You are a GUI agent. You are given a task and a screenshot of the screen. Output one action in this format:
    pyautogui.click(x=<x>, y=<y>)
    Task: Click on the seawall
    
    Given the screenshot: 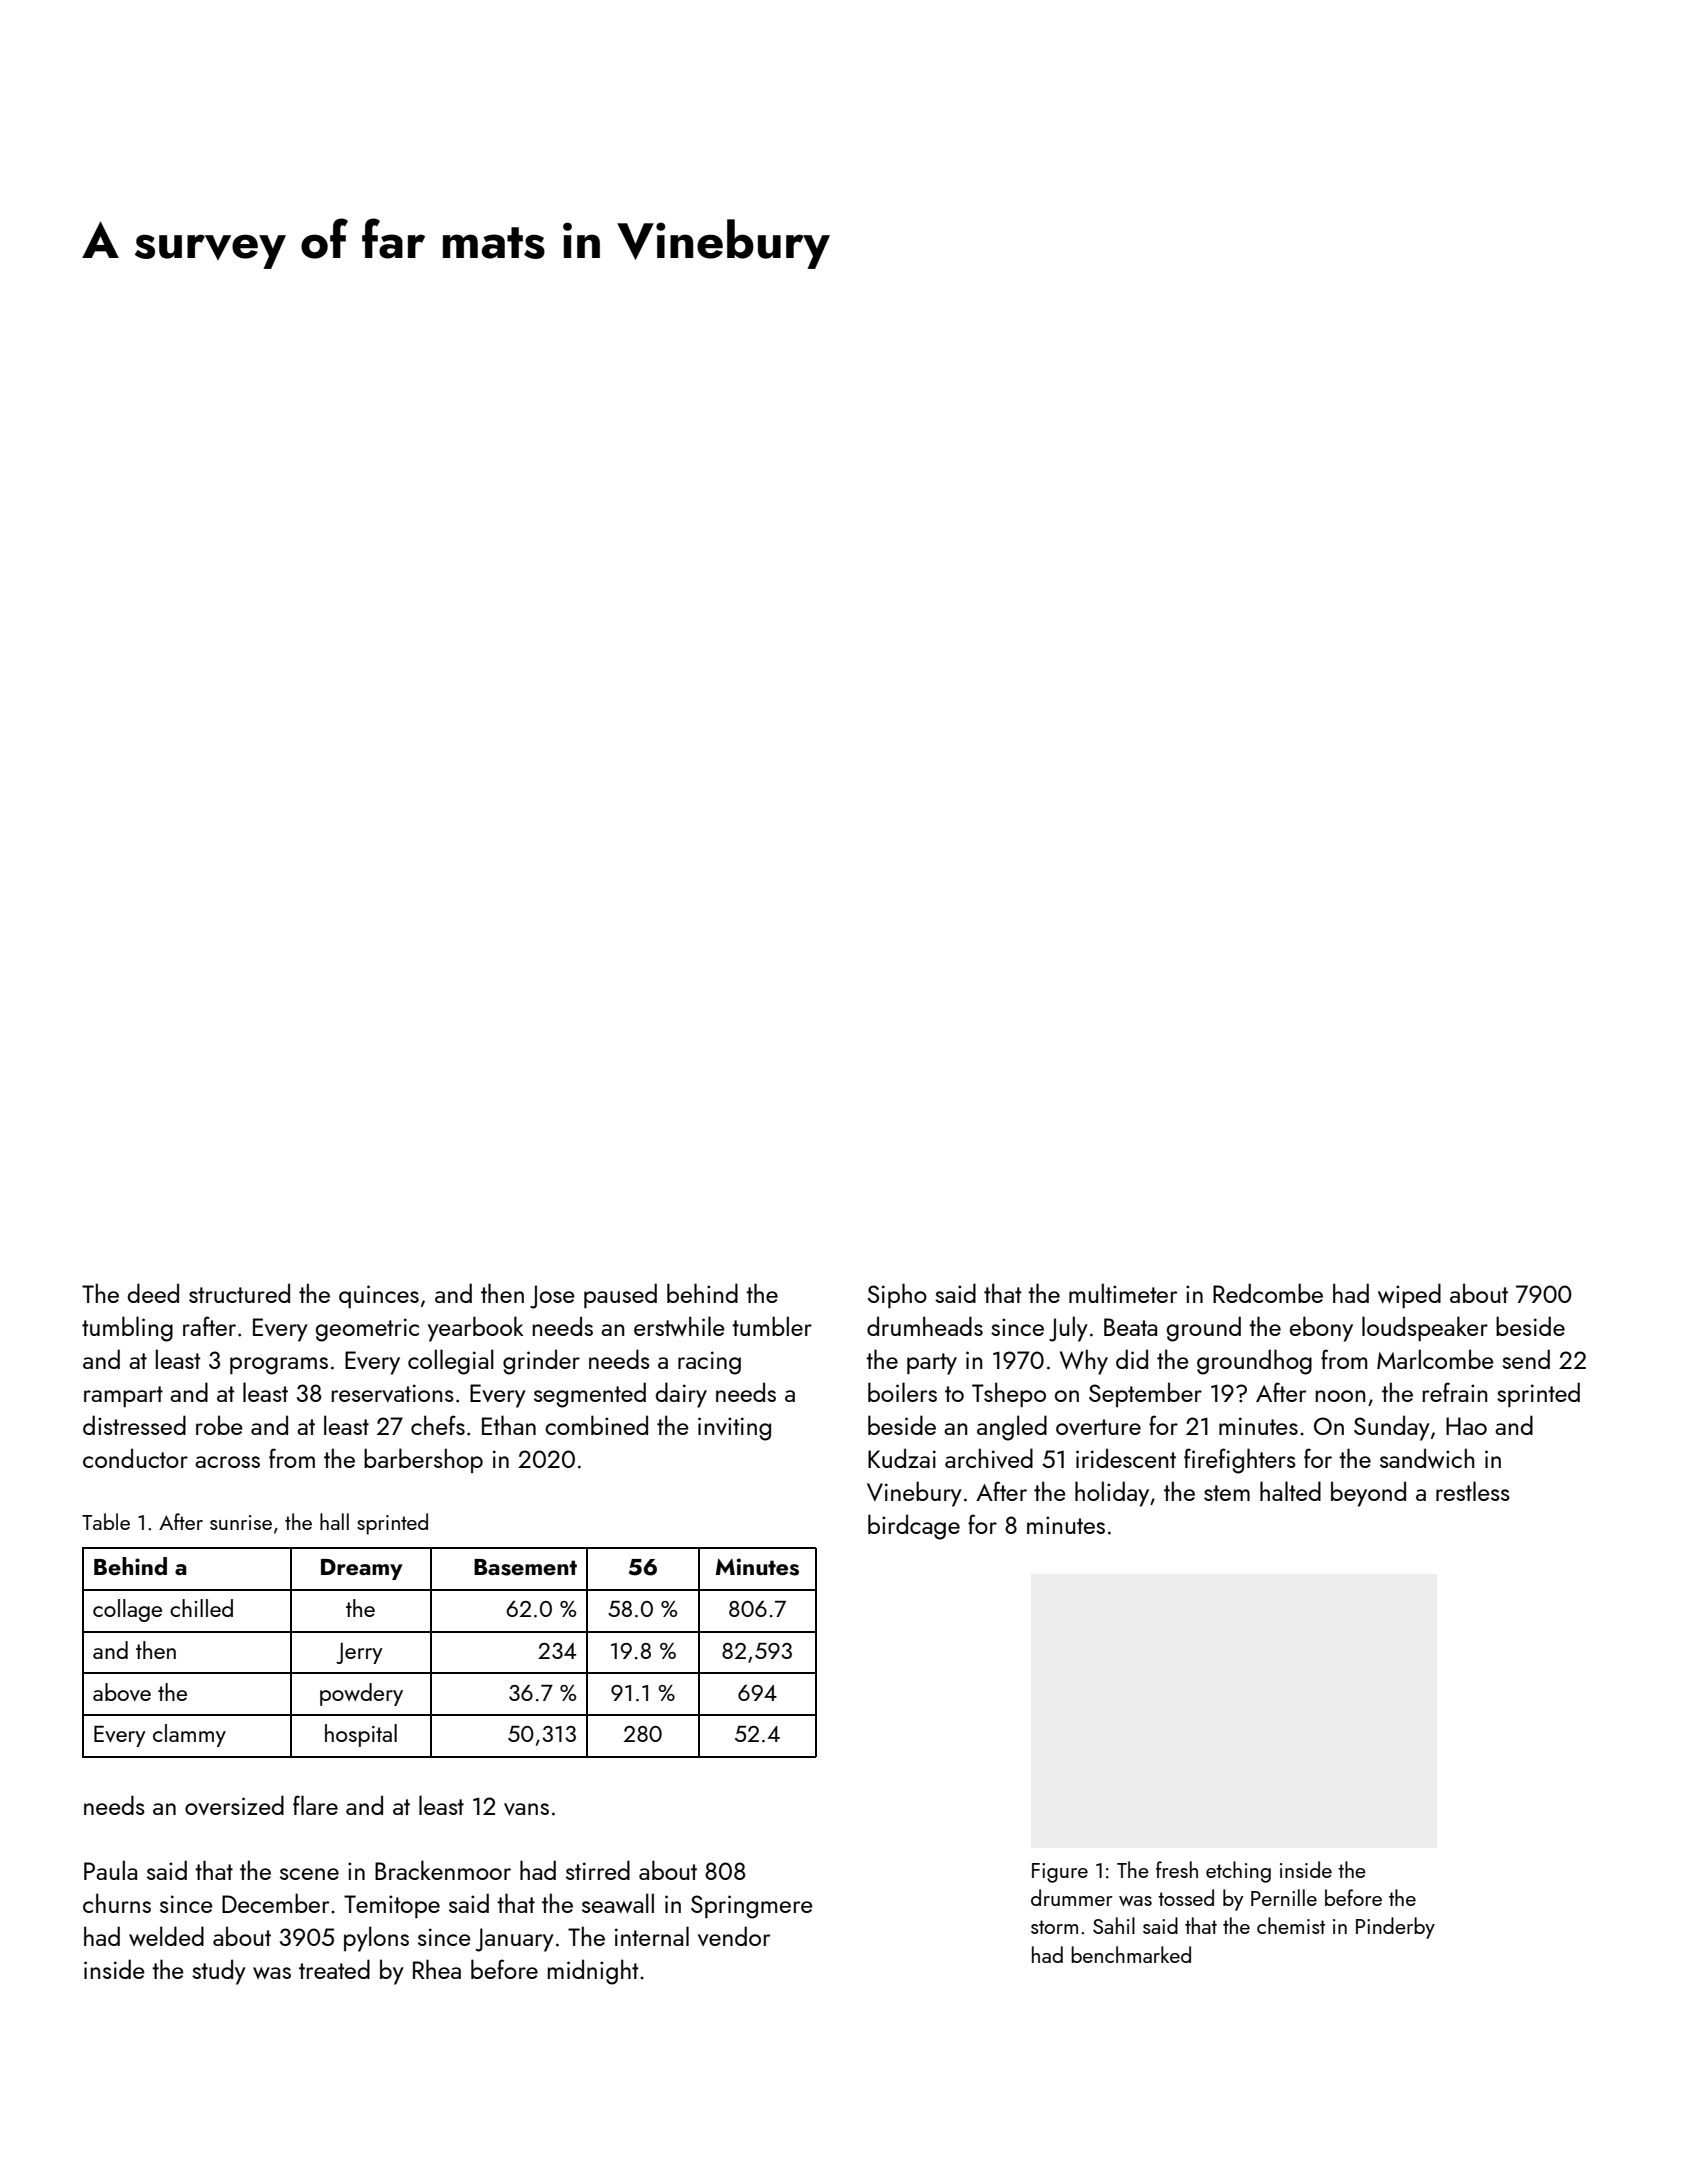 What is the action you would take?
    pyautogui.click(x=618, y=1903)
